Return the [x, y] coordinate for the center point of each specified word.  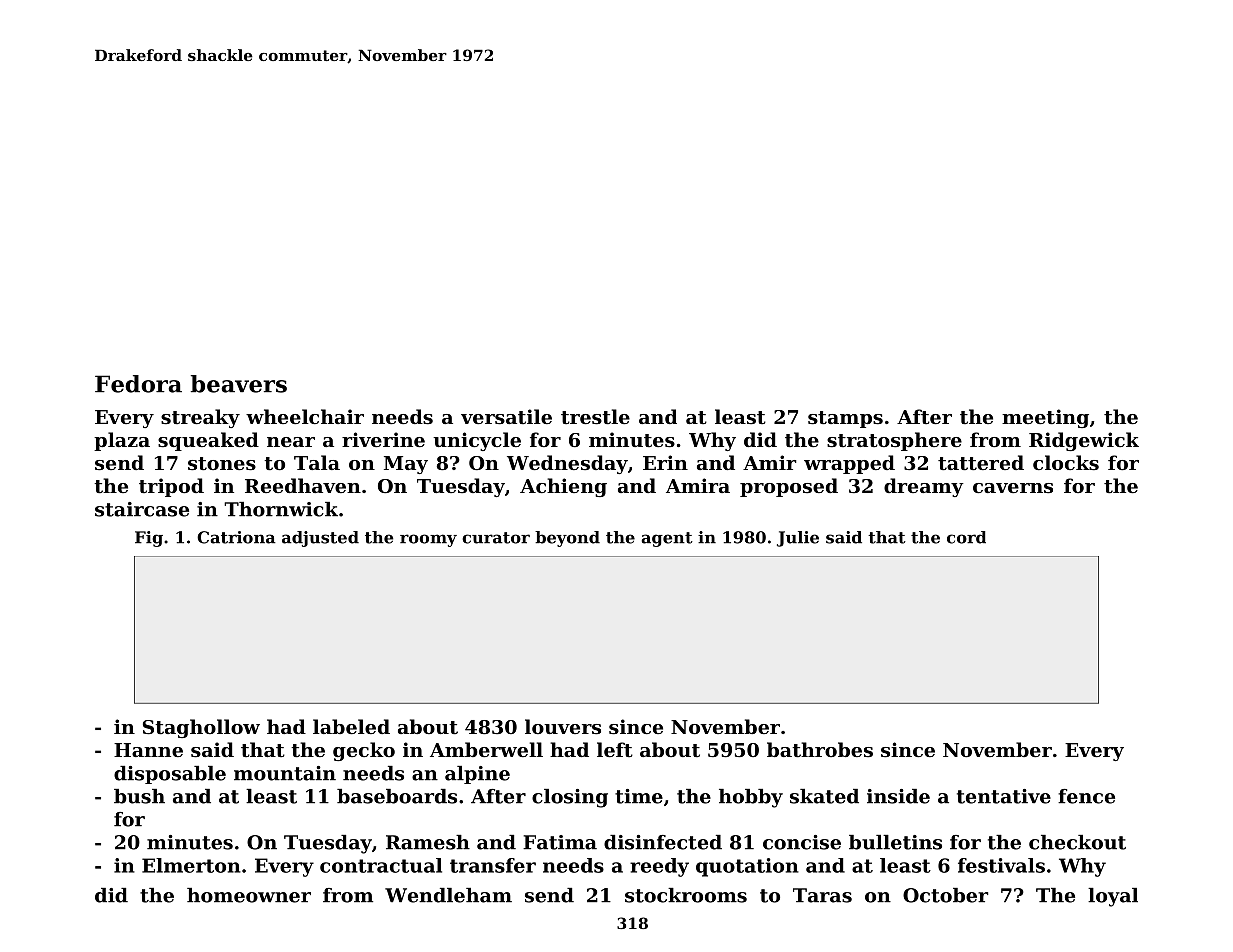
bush [139, 796]
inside [898, 796]
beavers [239, 384]
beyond [567, 539]
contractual [381, 865]
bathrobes [820, 750]
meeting [1045, 418]
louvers [563, 727]
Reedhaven [303, 485]
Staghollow [201, 728]
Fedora [138, 384]
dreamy [924, 487]
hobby [751, 798]
